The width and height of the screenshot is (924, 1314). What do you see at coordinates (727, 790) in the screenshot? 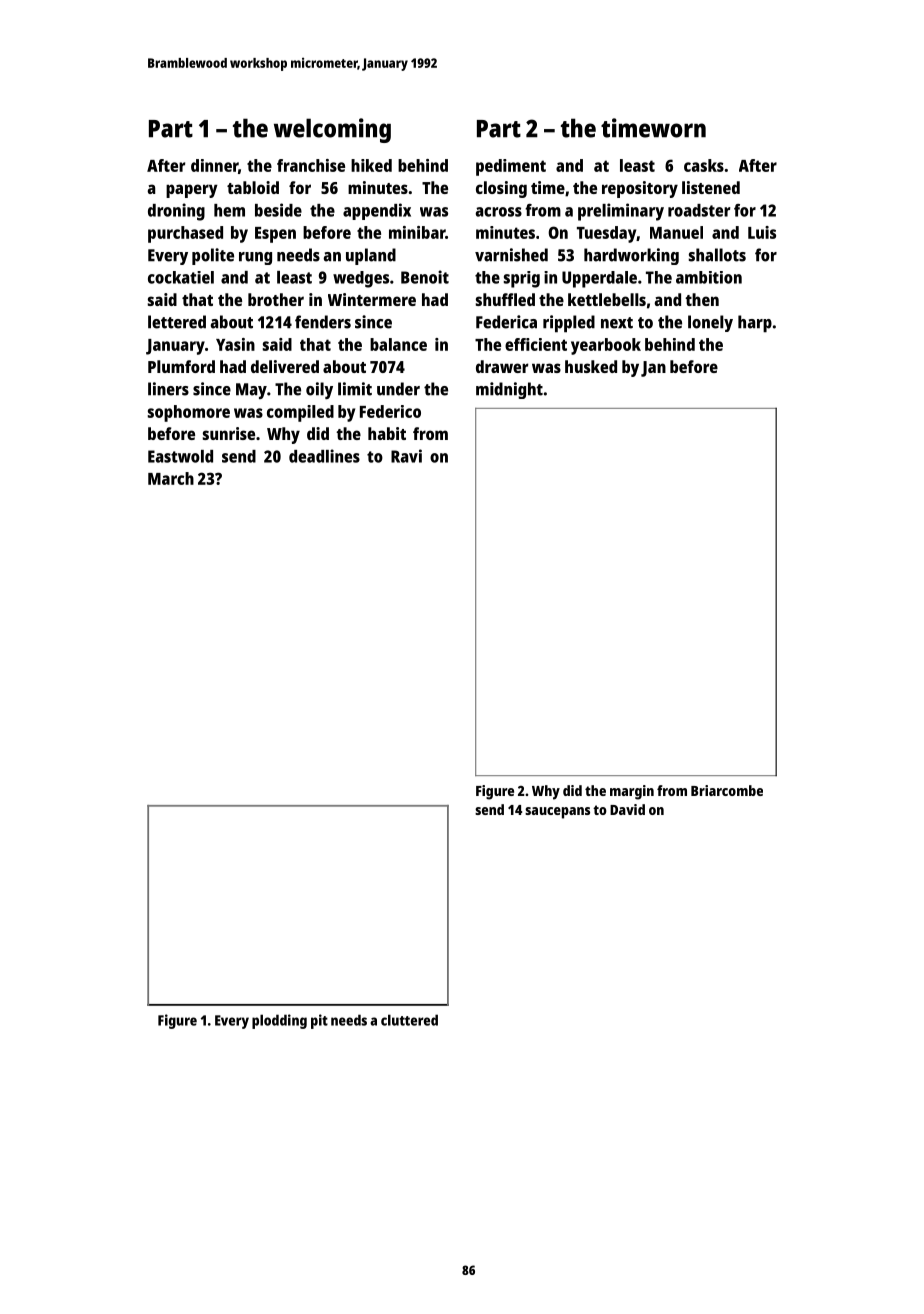
I see `Briarcombe` at bounding box center [727, 790].
